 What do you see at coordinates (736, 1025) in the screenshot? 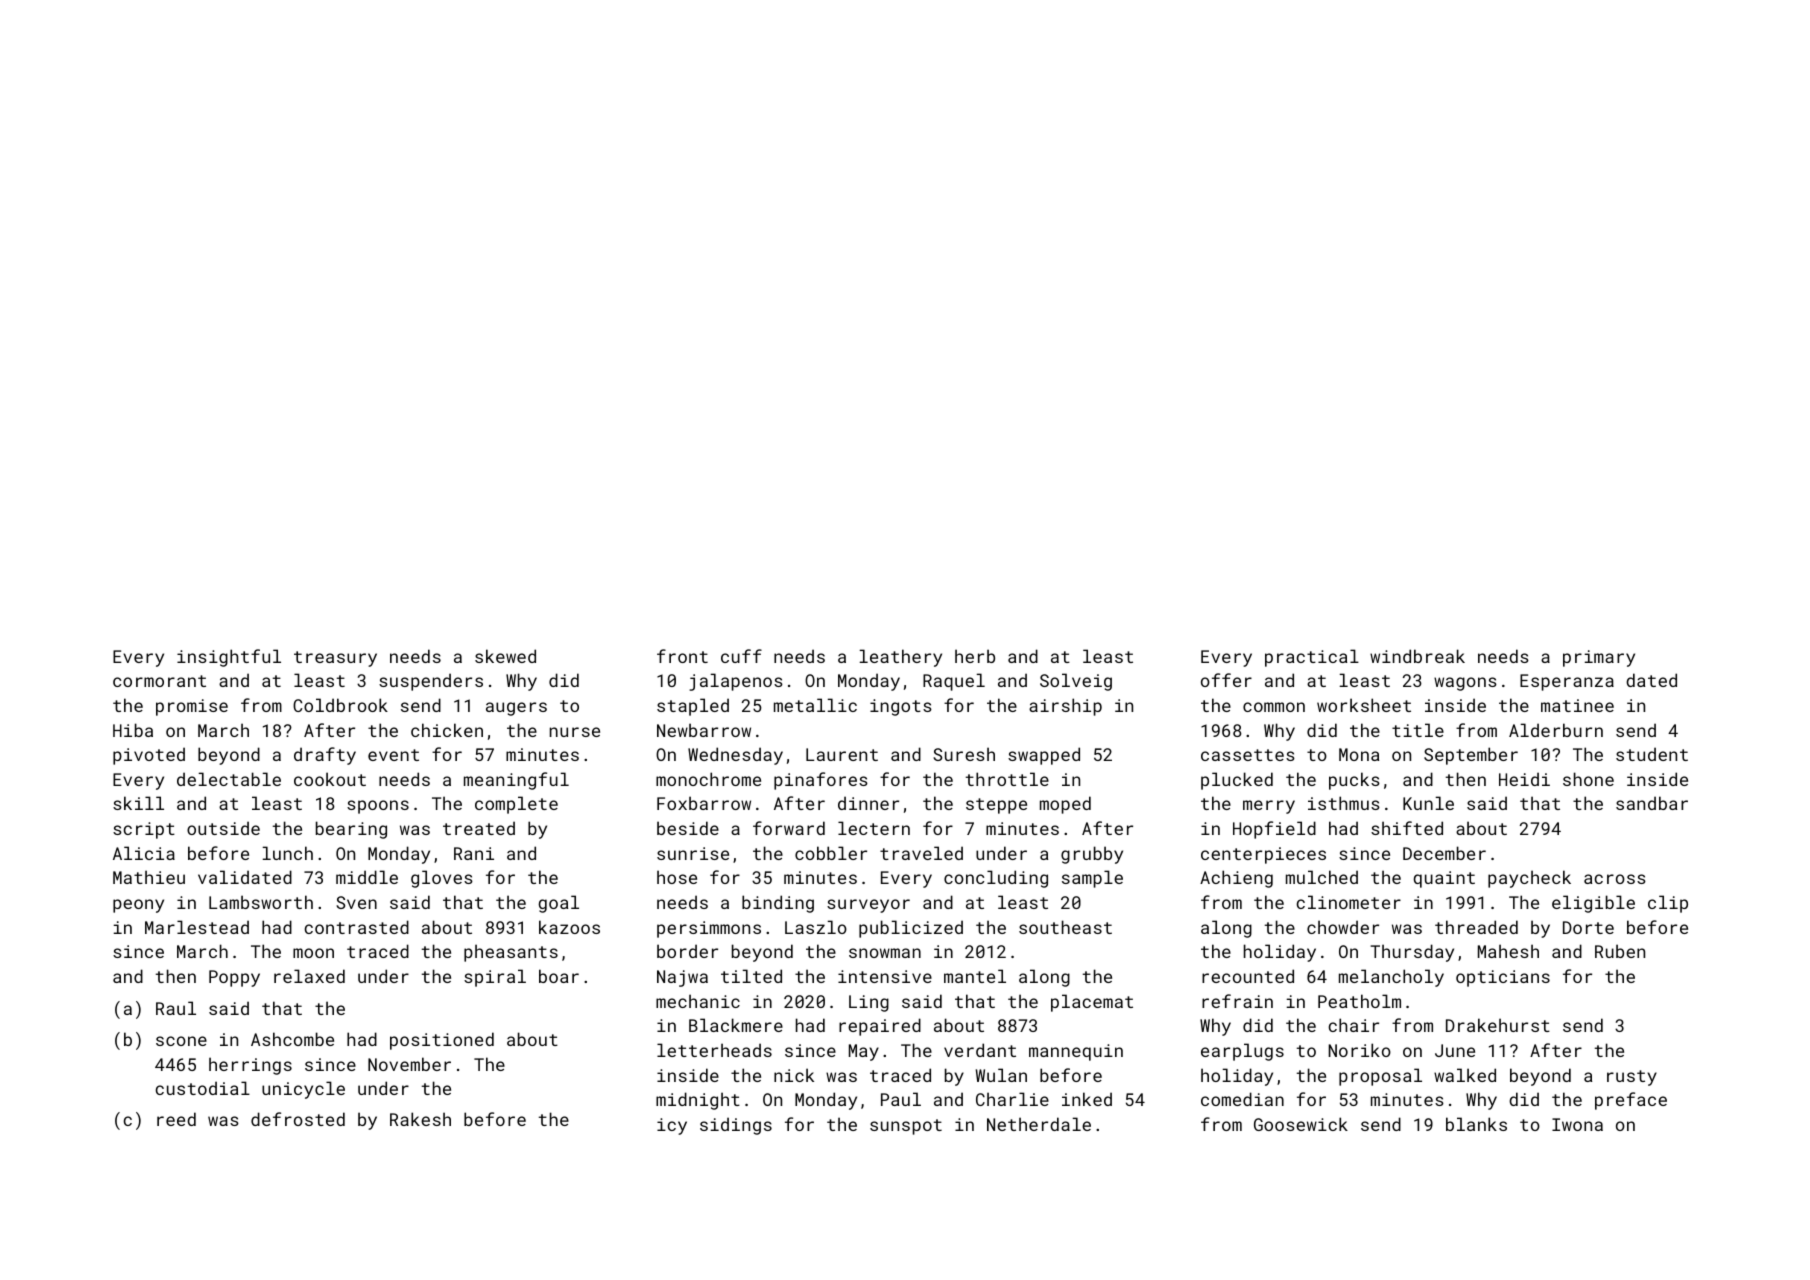
I see `Blackmere` at bounding box center [736, 1025].
